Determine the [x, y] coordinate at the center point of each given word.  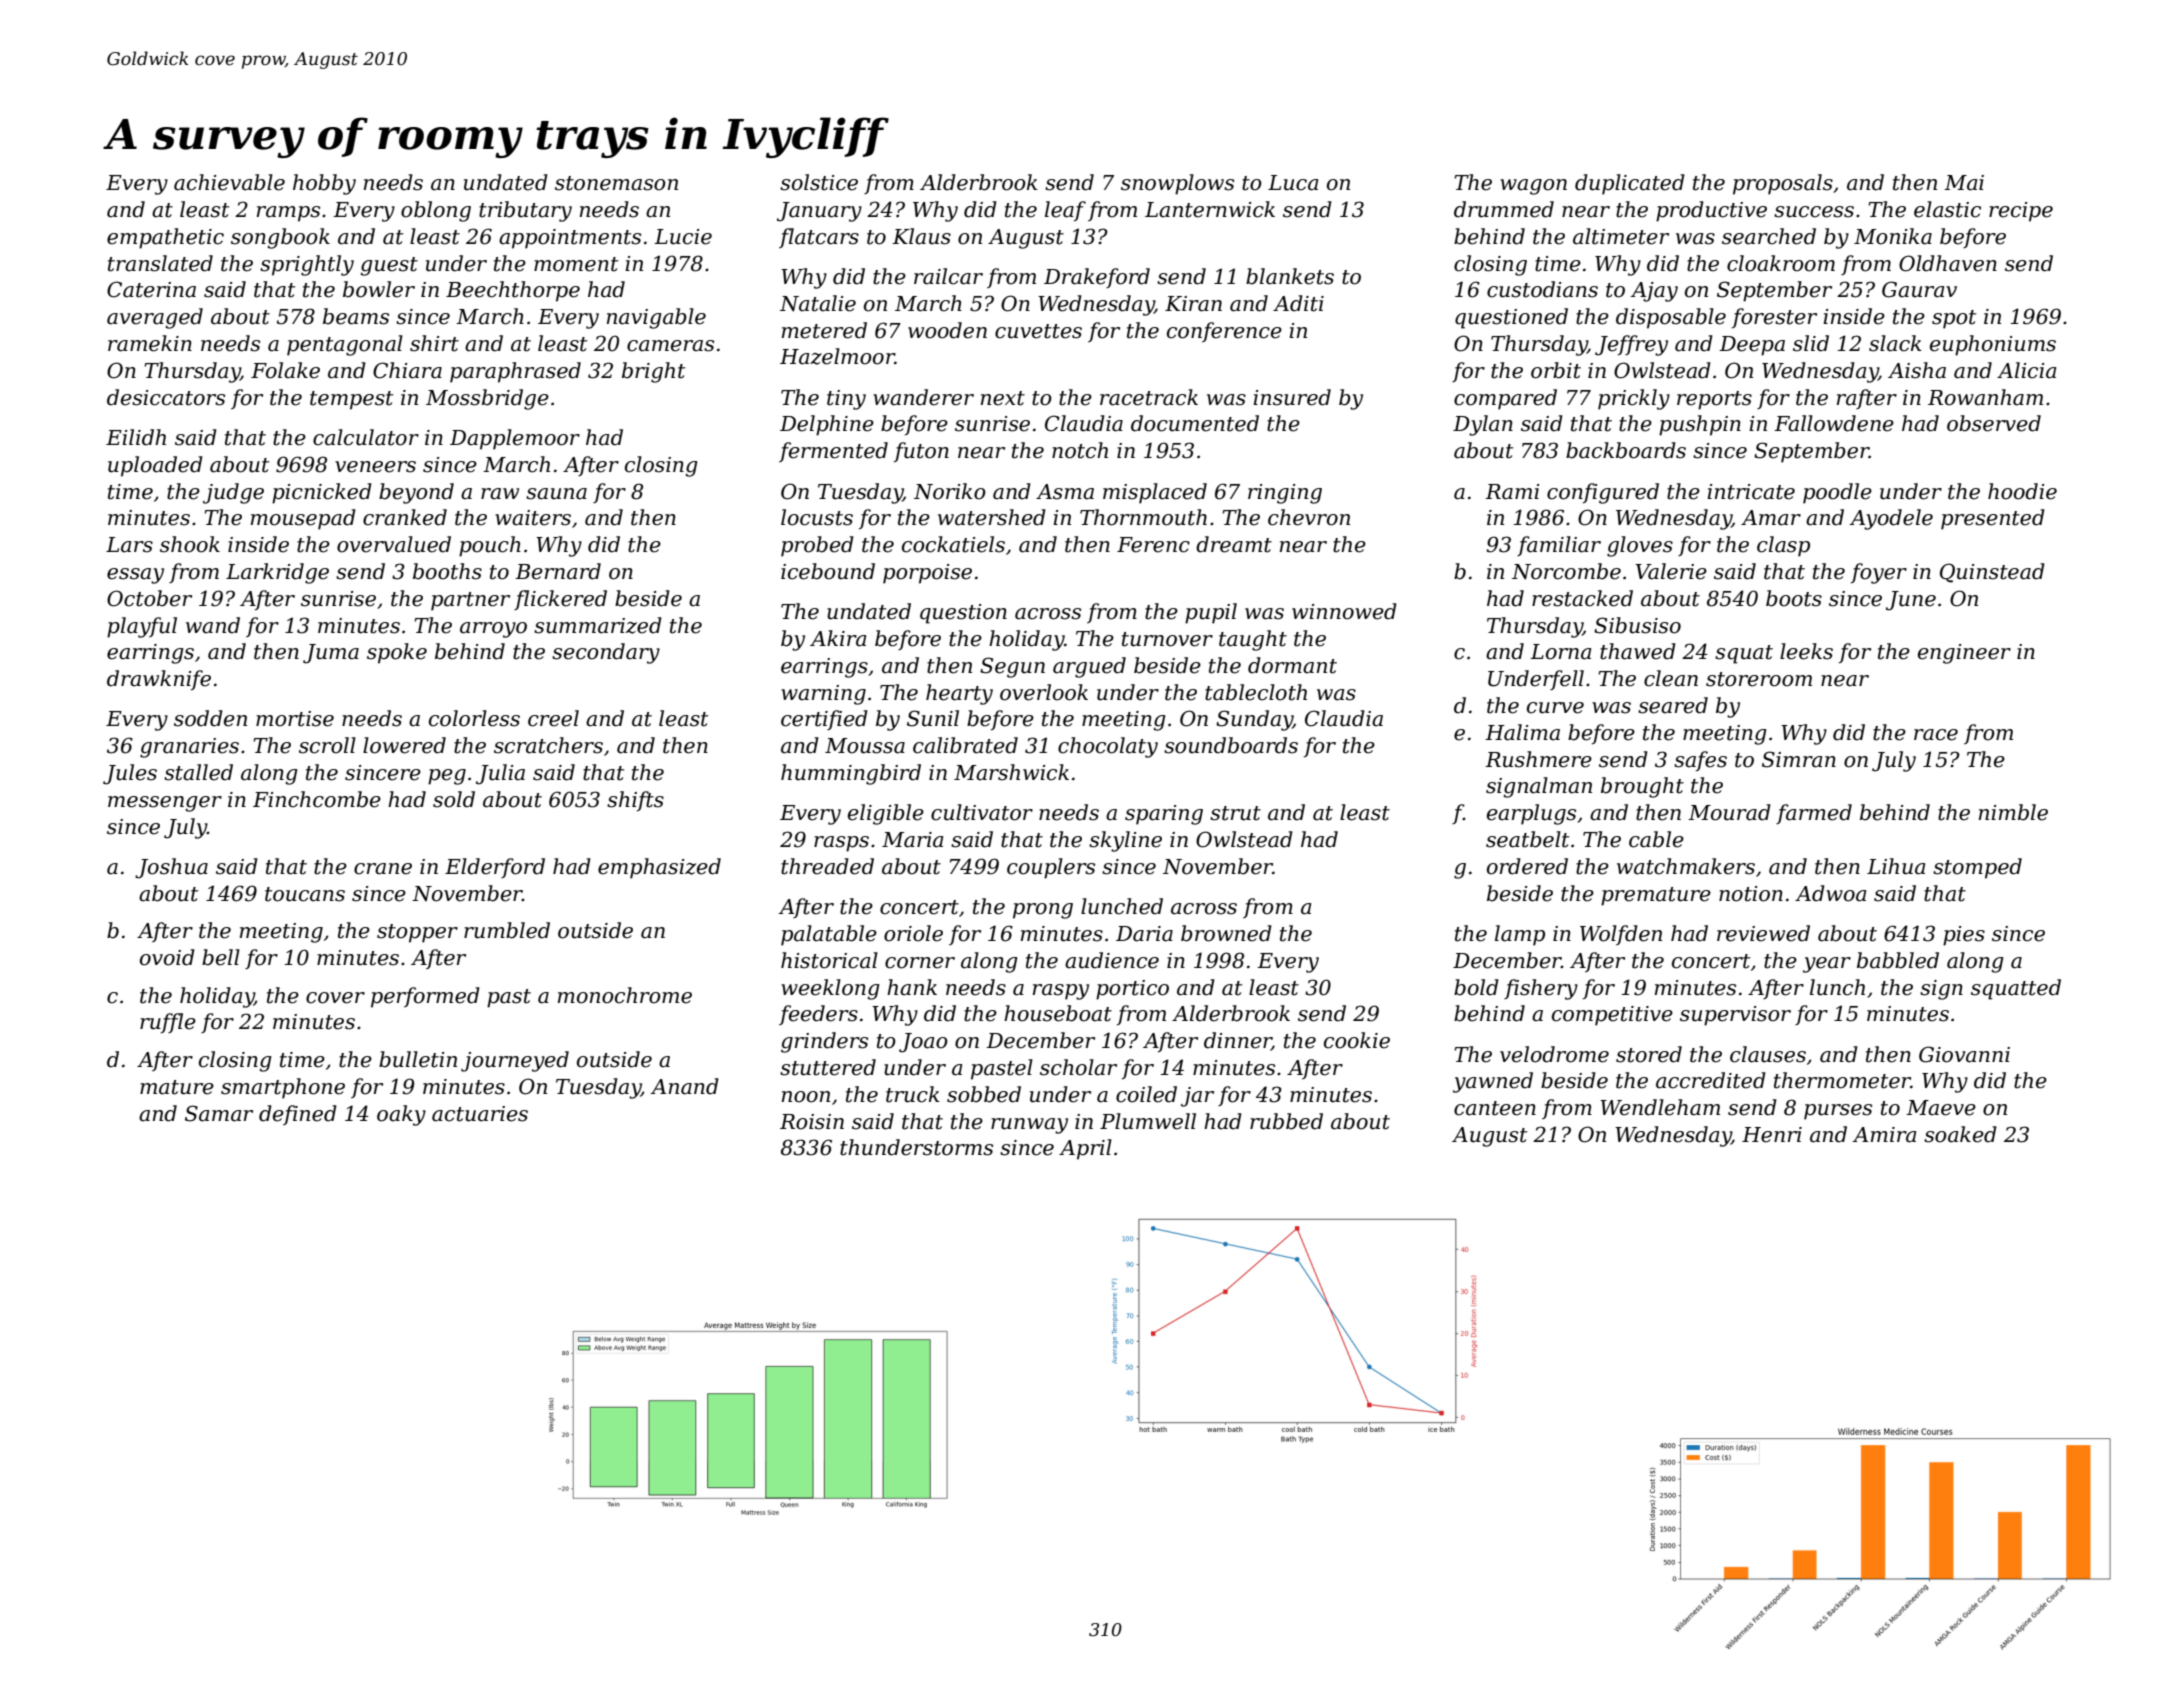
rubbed [1286, 1121]
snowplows [1177, 184]
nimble [2013, 812]
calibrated [965, 745]
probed [817, 546]
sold [454, 799]
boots [1794, 598]
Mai [1964, 183]
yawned [1493, 1082]
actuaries [480, 1114]
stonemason [616, 183]
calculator [366, 437]
